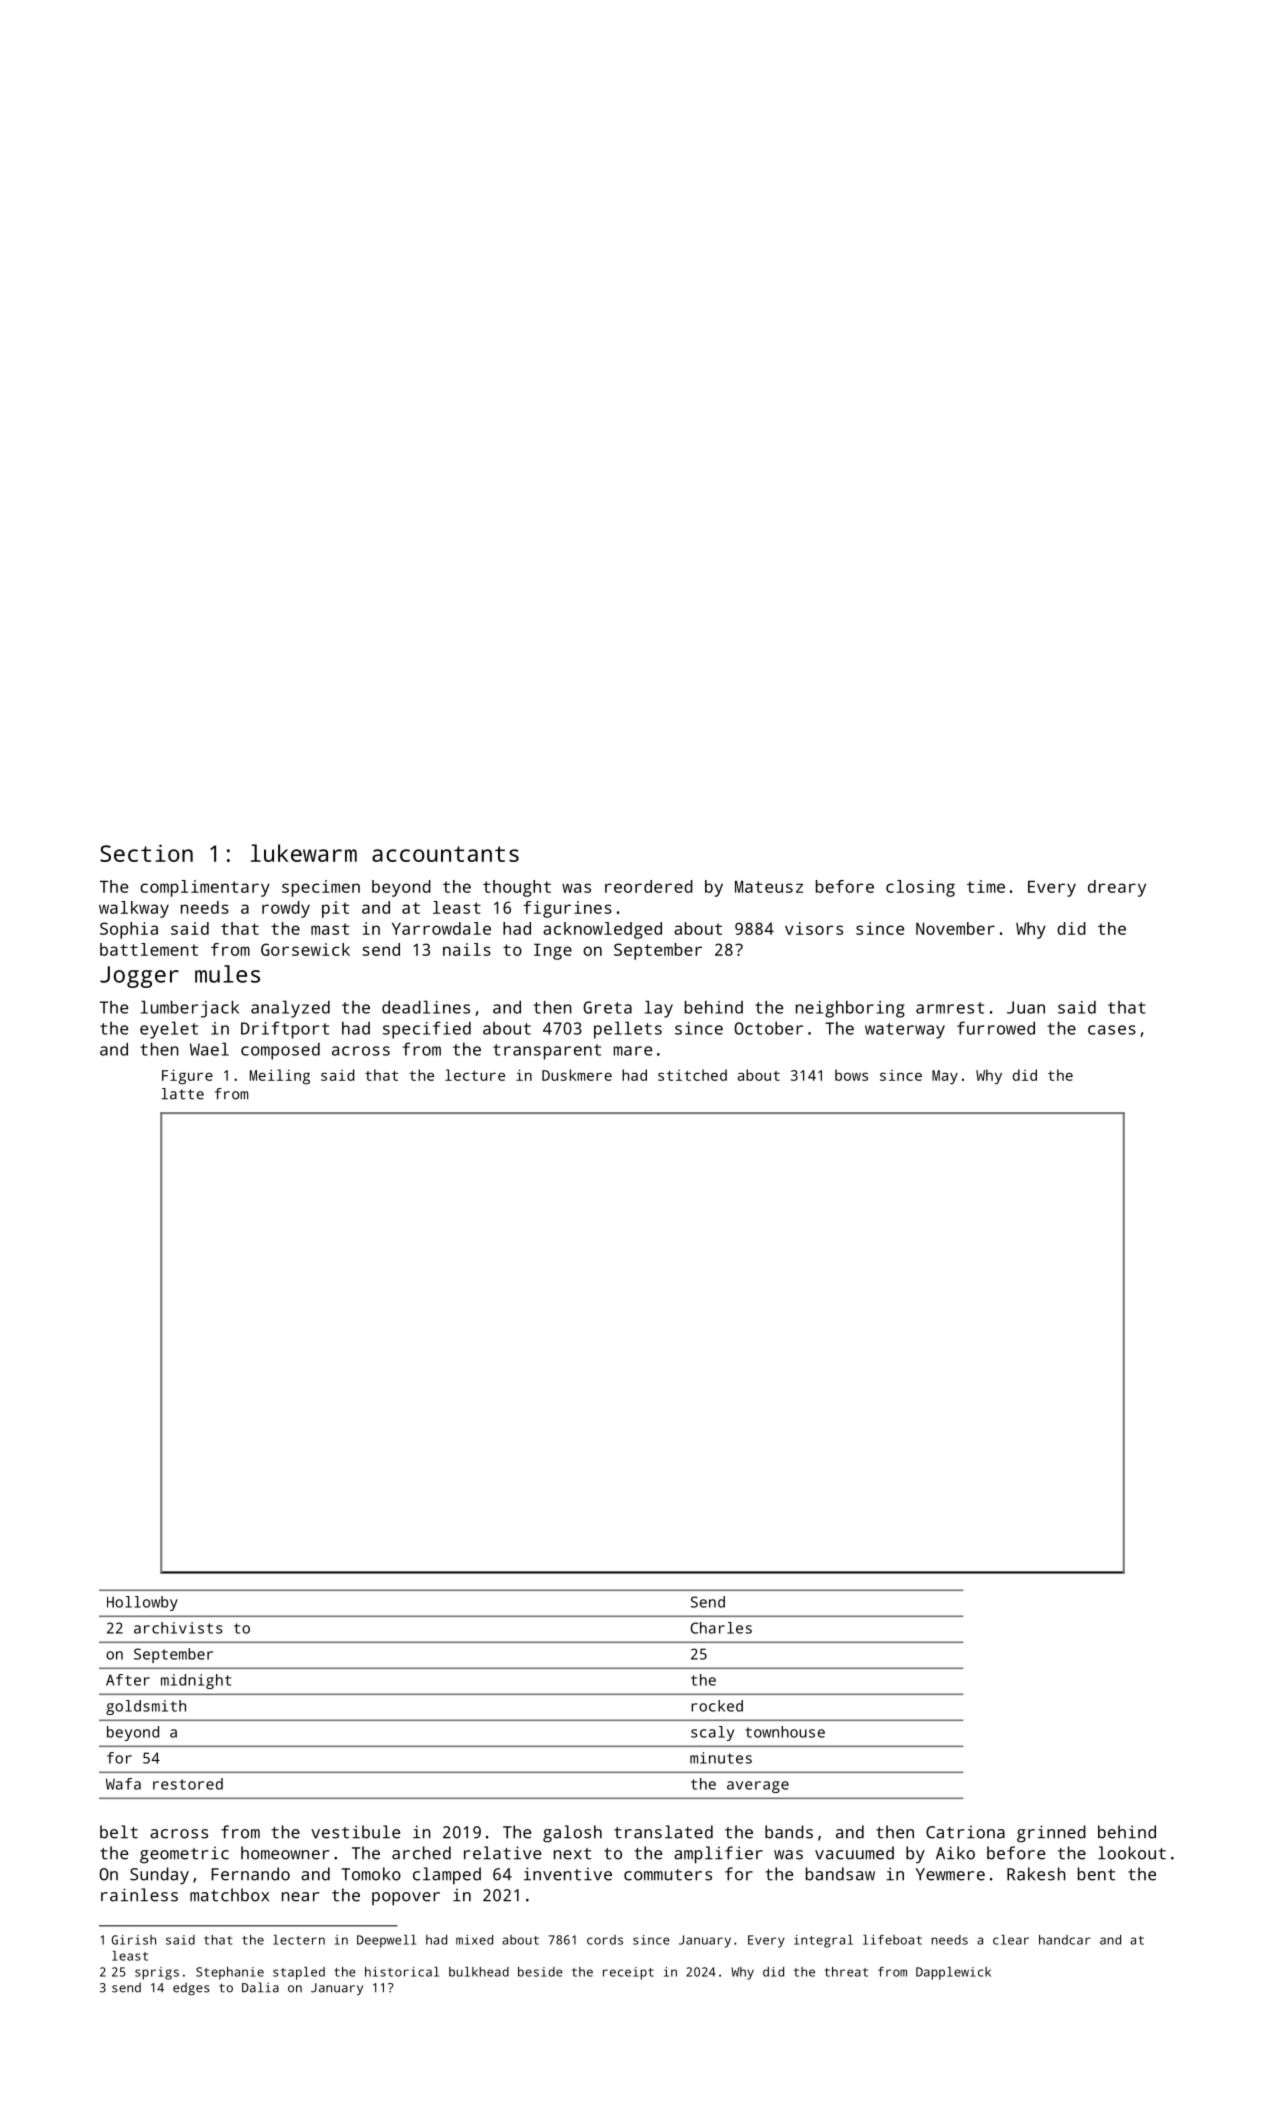  I want to click on closing, so click(920, 888).
